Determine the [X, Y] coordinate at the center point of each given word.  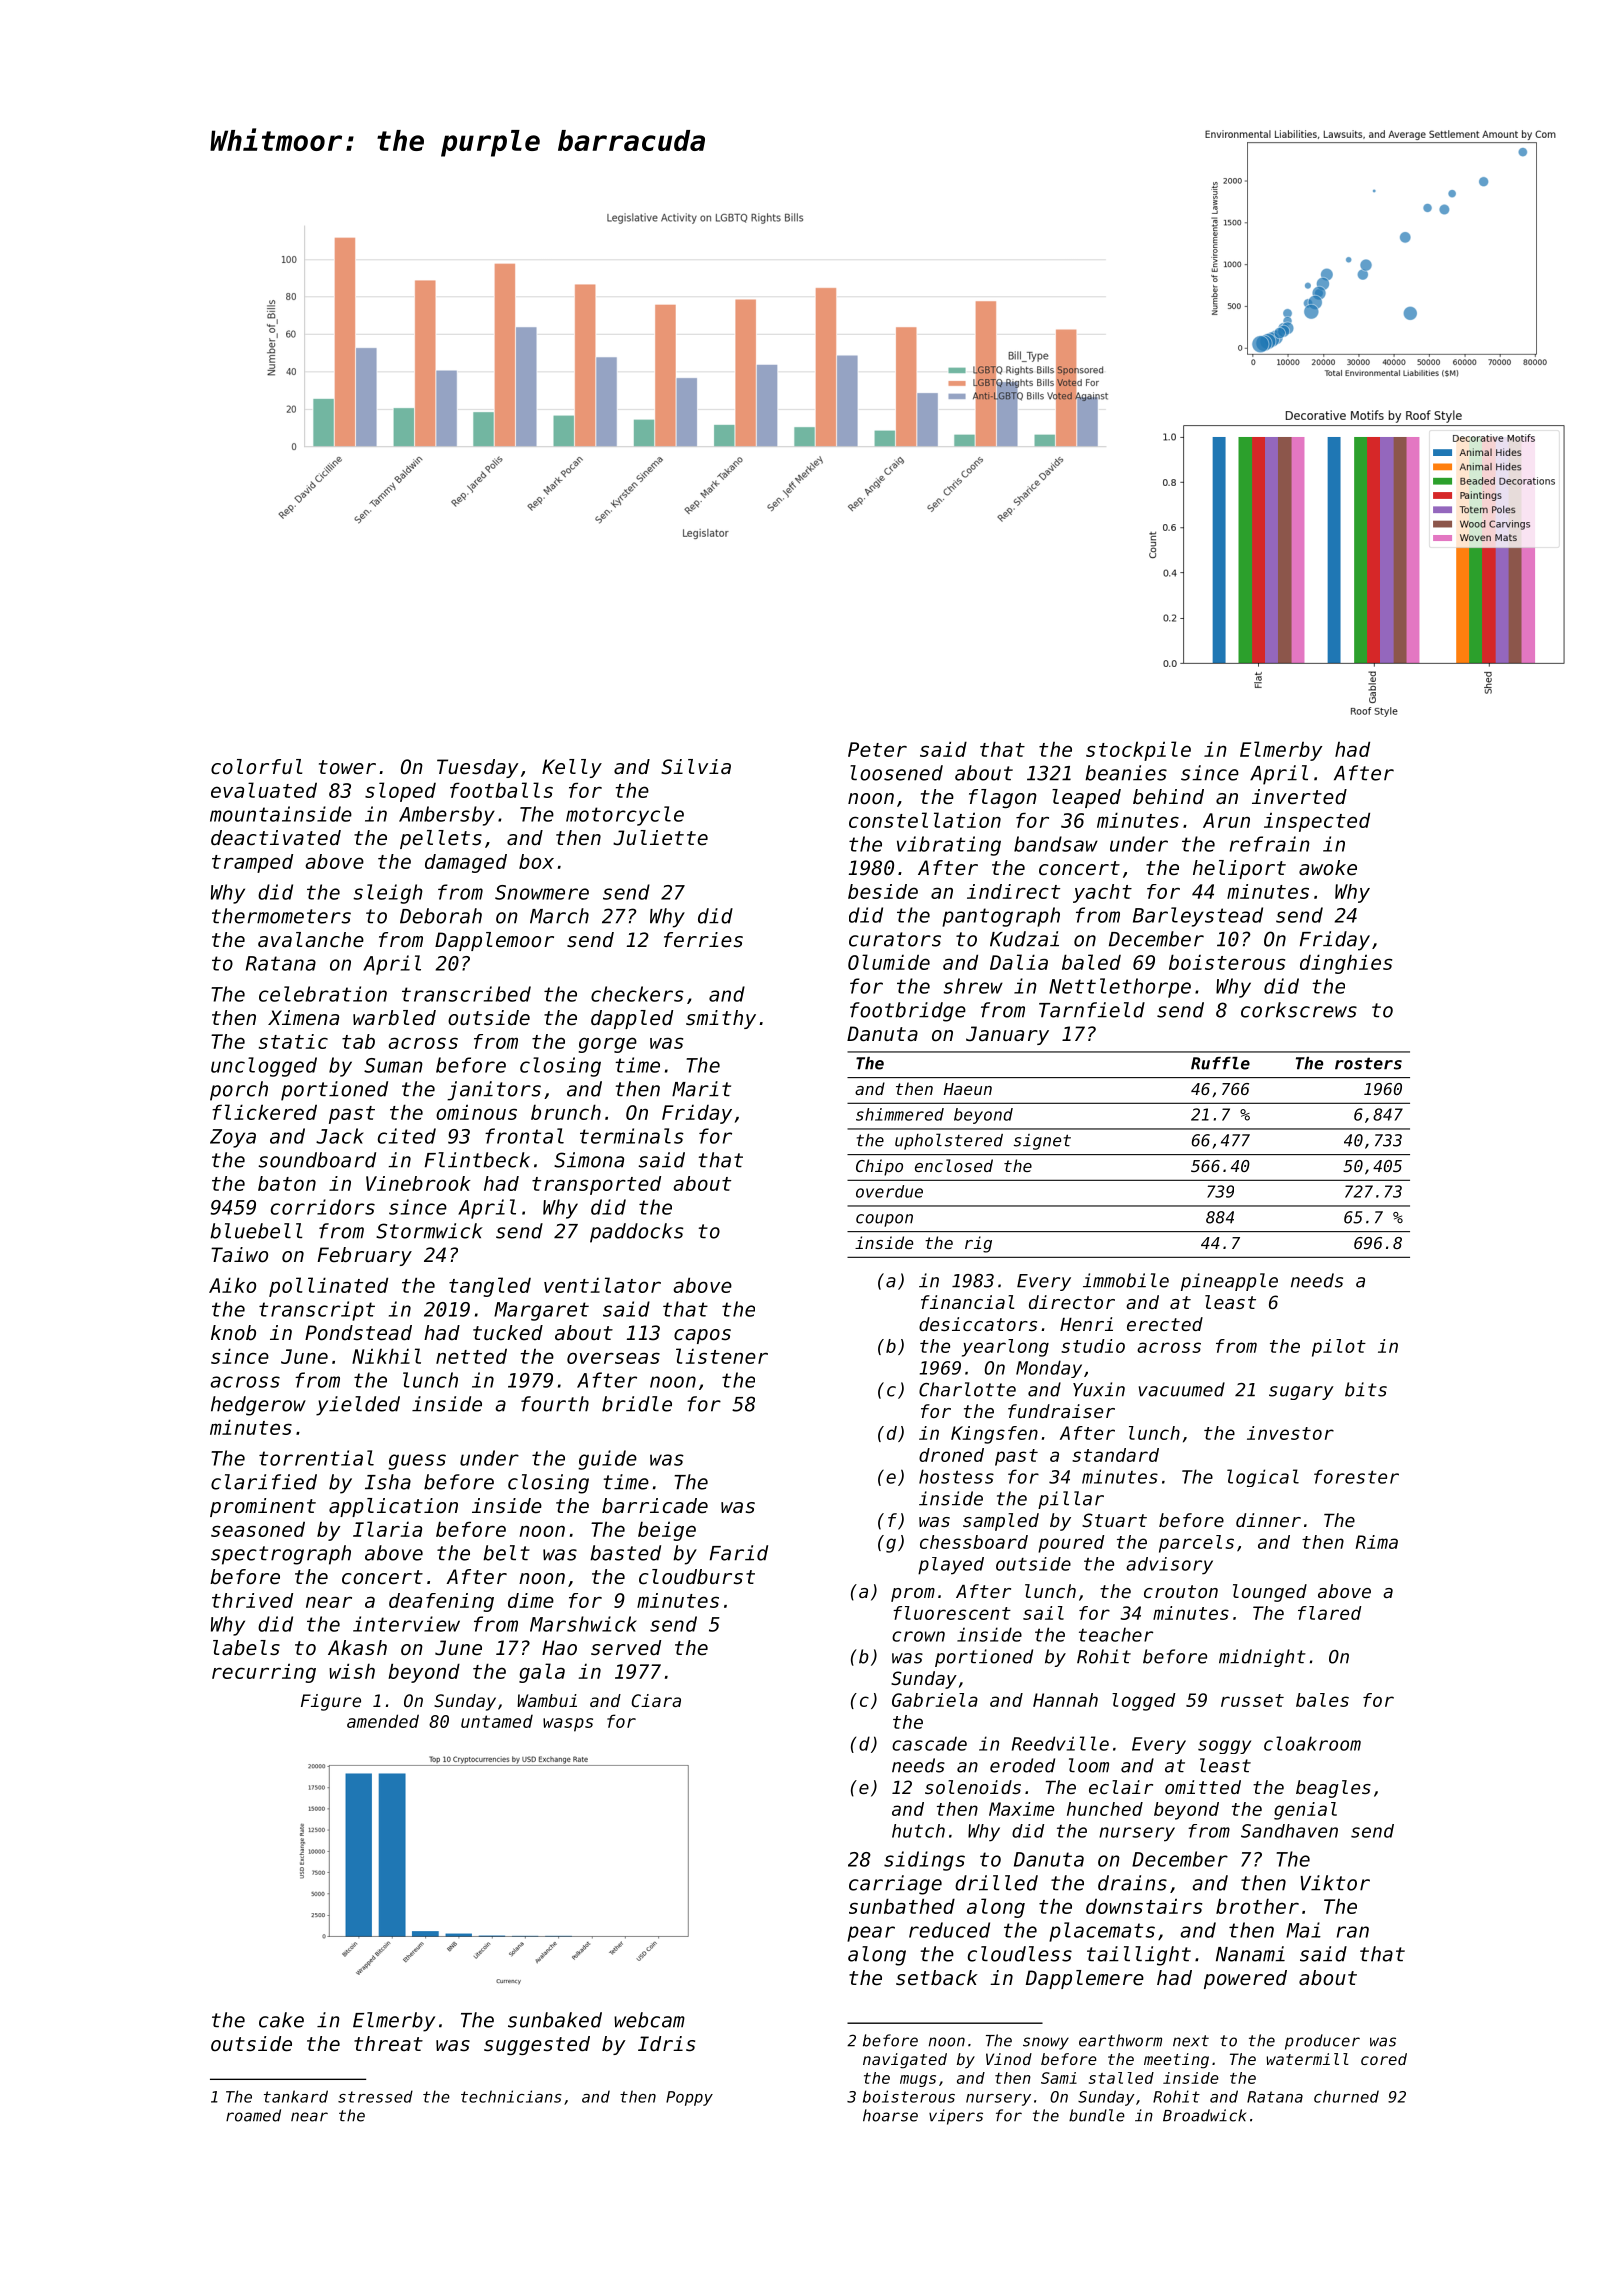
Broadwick [1204, 2115]
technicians [511, 2096]
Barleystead [1198, 917]
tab [358, 1041]
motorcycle [625, 816]
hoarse [890, 2115]
